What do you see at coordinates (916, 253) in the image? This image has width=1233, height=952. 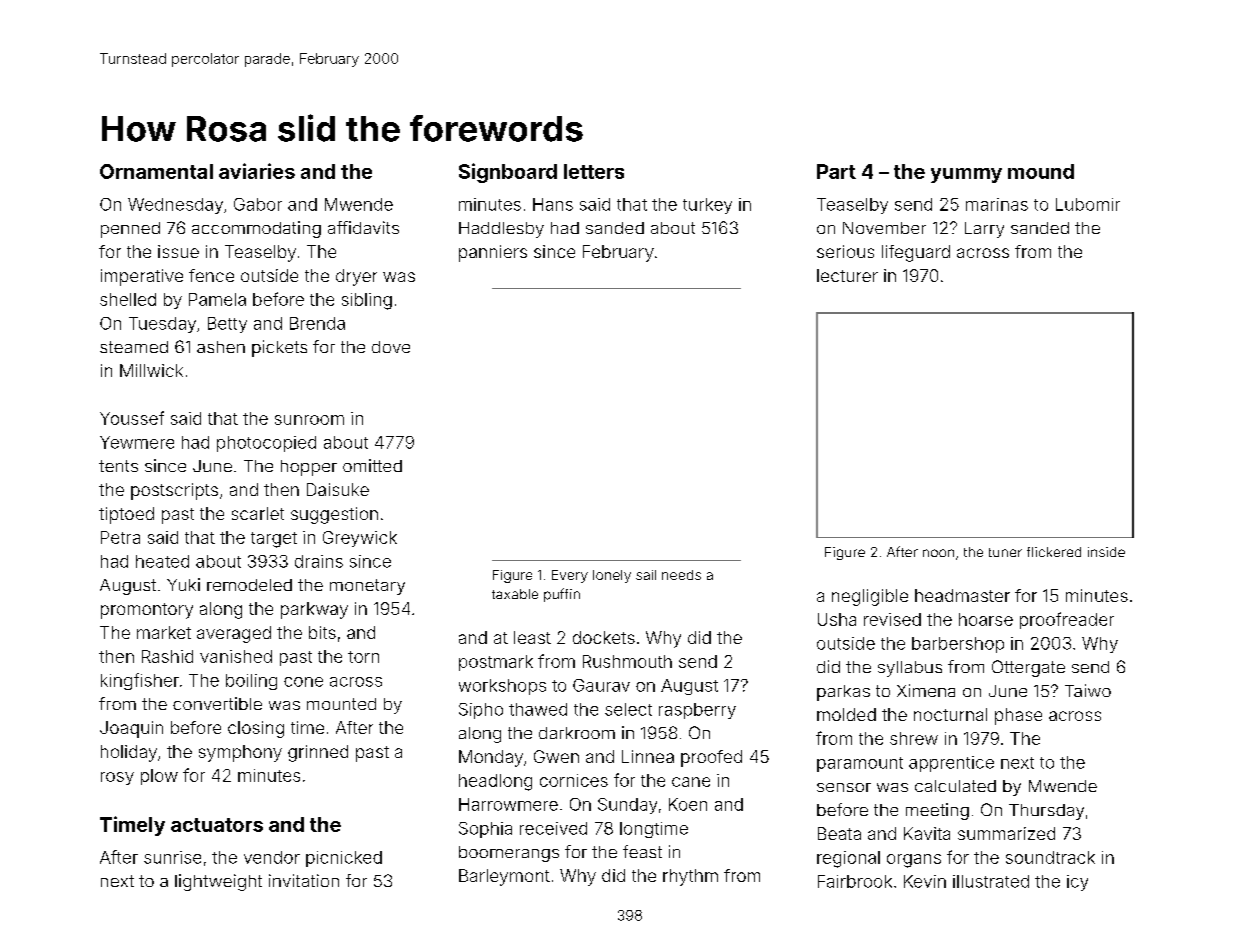 I see `lifeguard` at bounding box center [916, 253].
